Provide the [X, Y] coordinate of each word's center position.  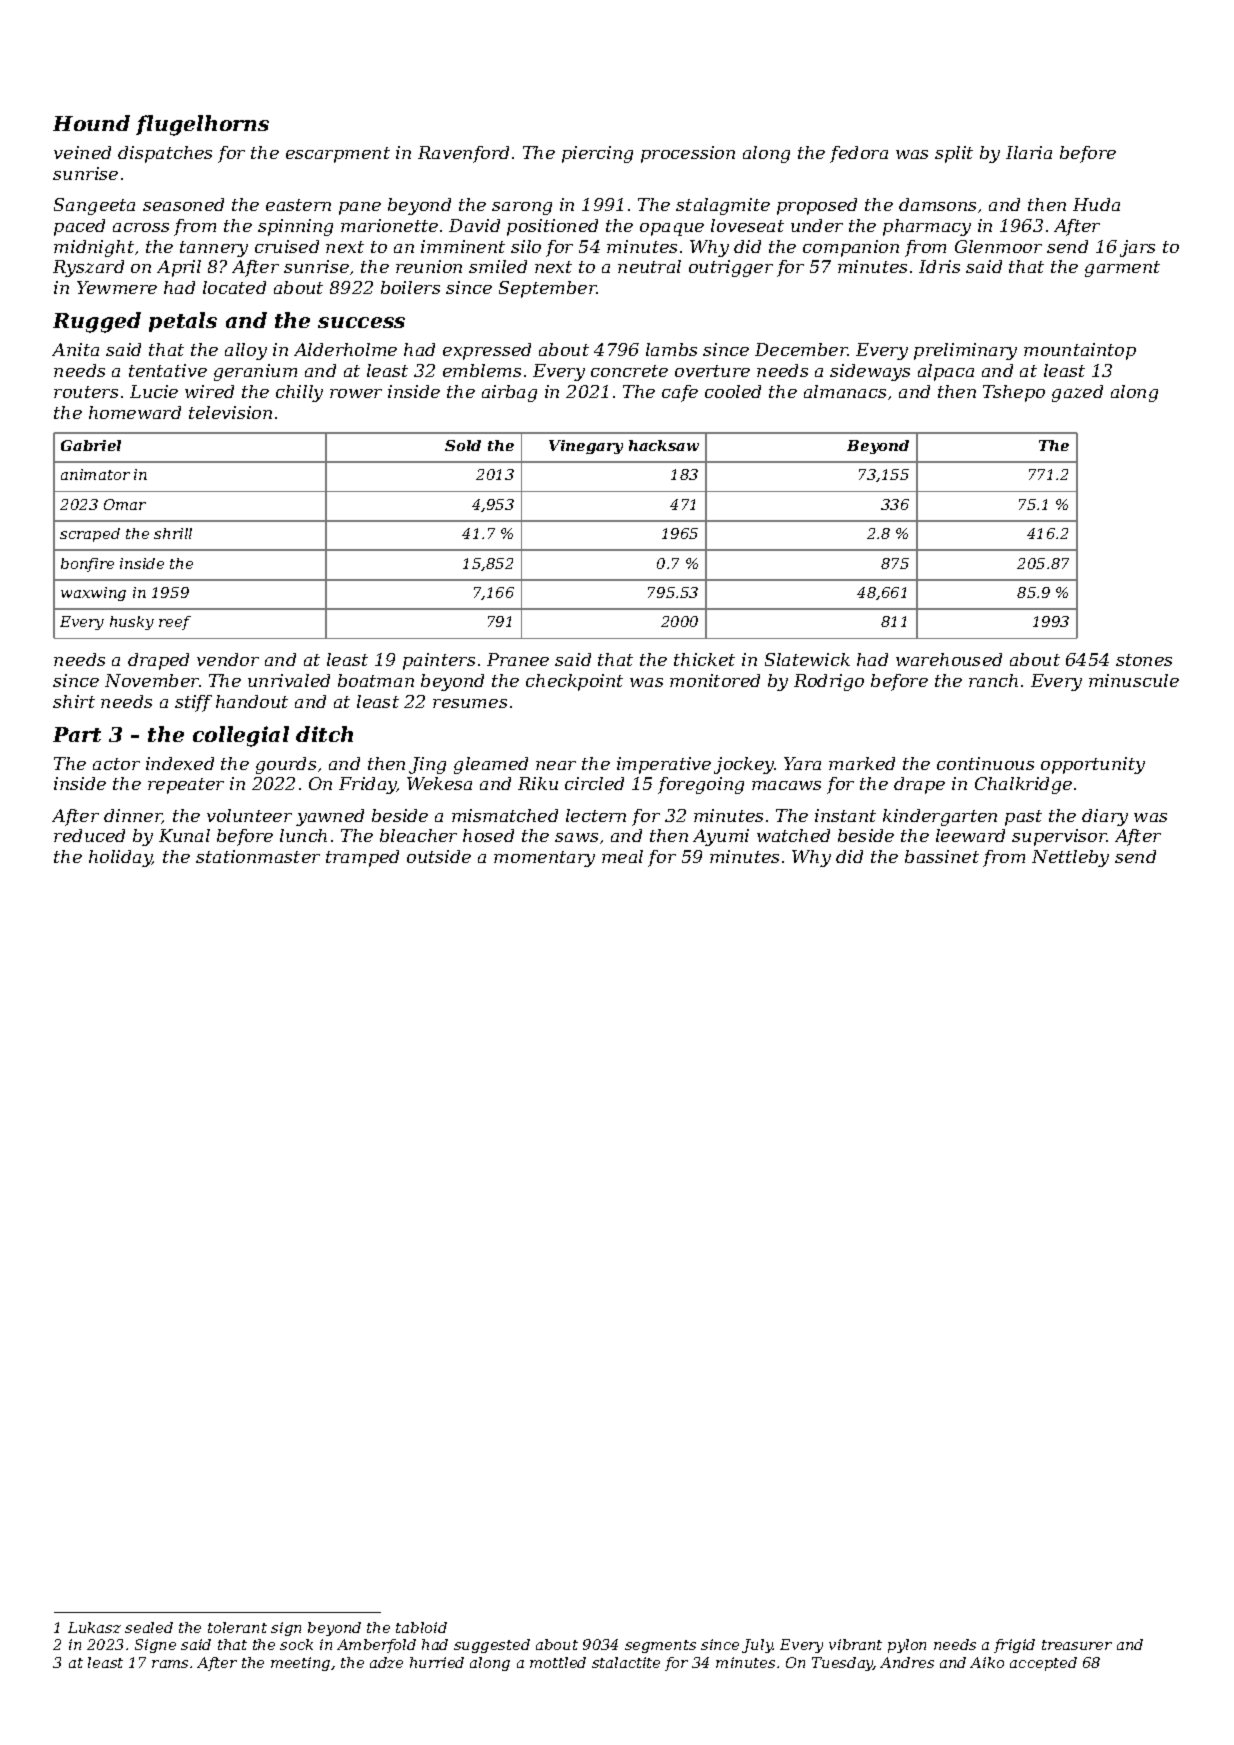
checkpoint [574, 682]
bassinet [942, 856]
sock [296, 1644]
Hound [91, 123]
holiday [120, 858]
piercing [597, 154]
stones [1144, 660]
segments [660, 1646]
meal [622, 856]
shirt [74, 701]
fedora [859, 154]
